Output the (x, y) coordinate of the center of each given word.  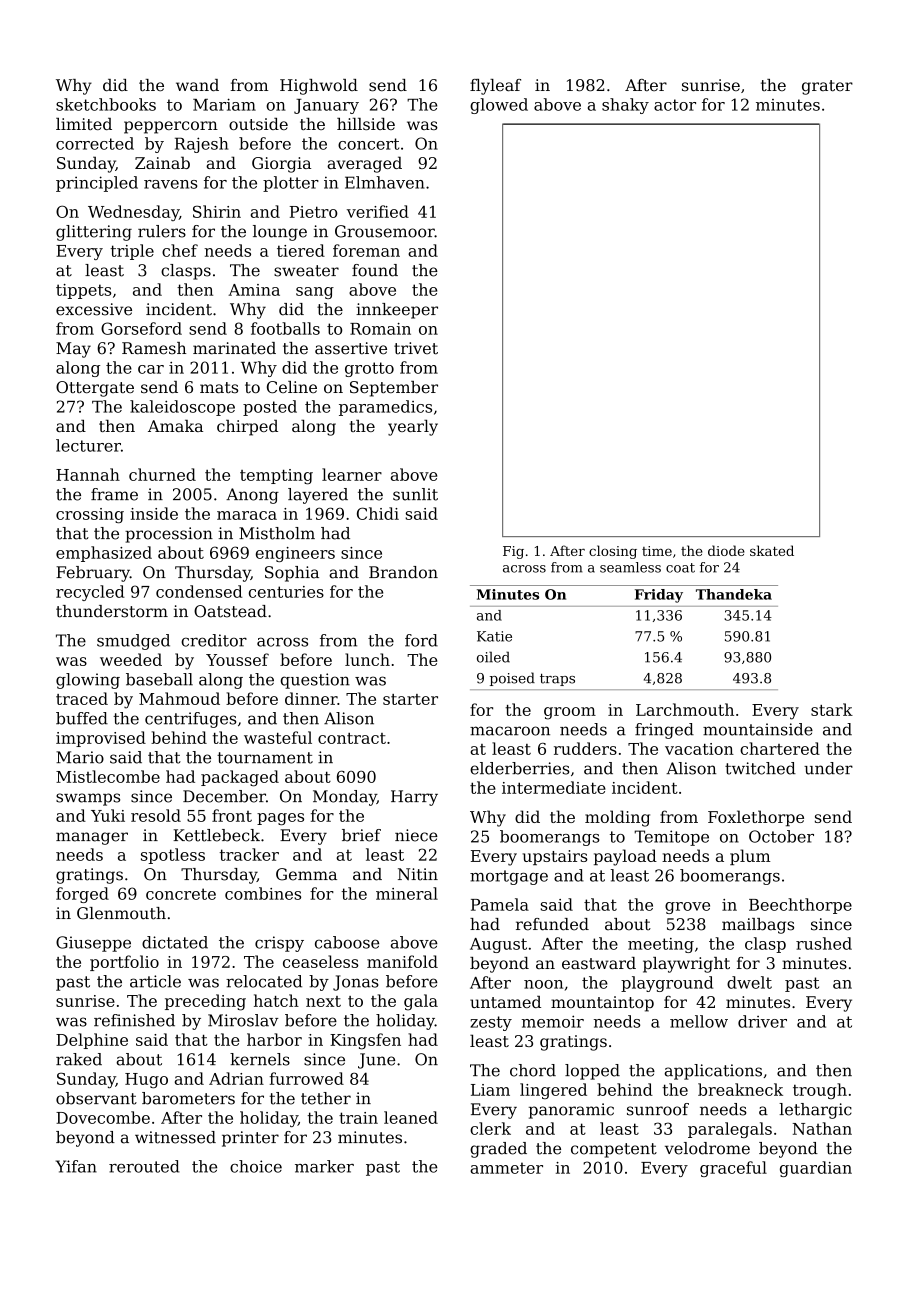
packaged (240, 778)
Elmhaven (385, 182)
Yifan (76, 1166)
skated (772, 550)
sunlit (415, 494)
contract (352, 738)
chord (533, 1070)
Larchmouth (685, 709)
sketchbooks (106, 104)
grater (827, 87)
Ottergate (95, 389)
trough (820, 1091)
